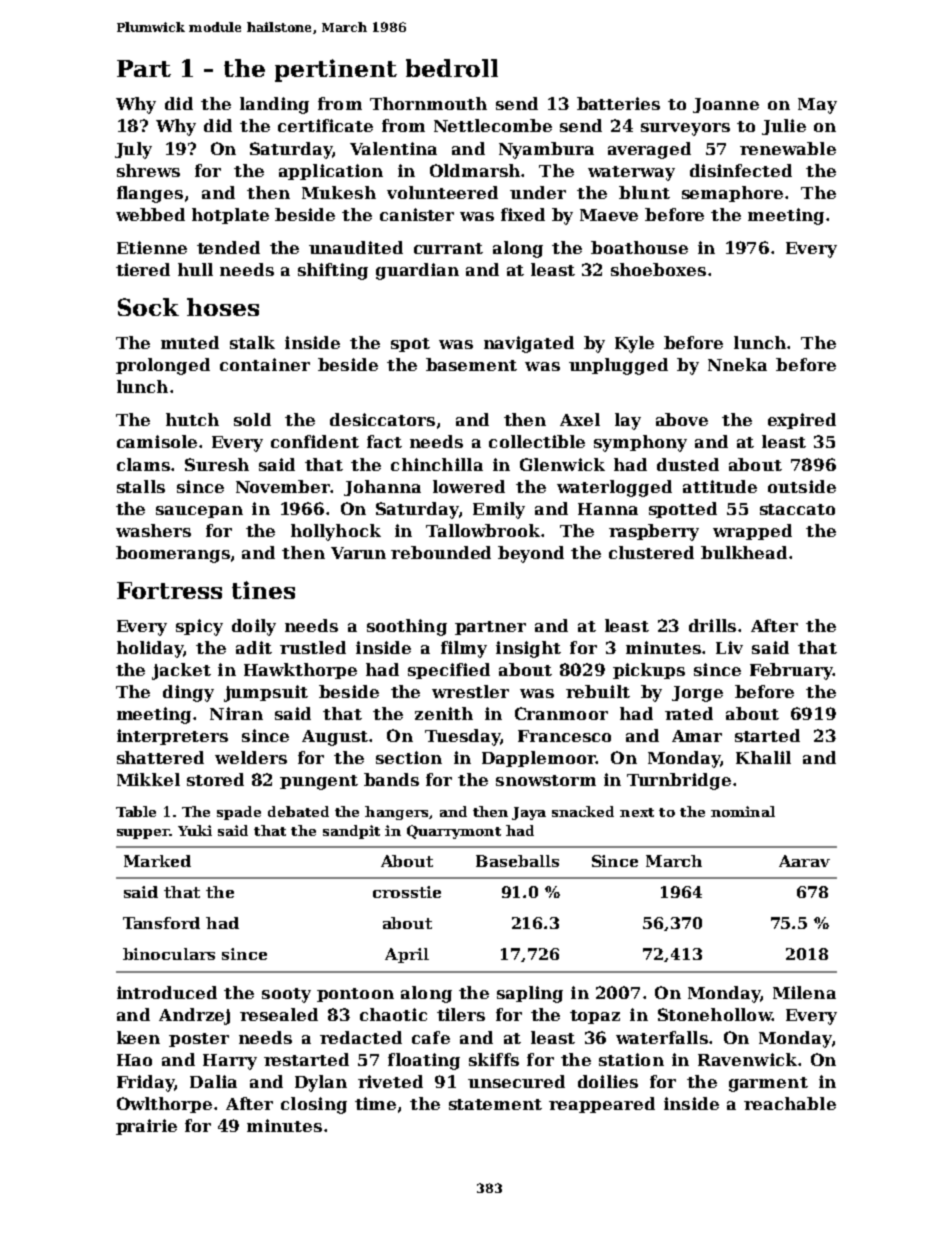 The width and height of the page is (952, 1233). I want to click on crosstie, so click(407, 892).
